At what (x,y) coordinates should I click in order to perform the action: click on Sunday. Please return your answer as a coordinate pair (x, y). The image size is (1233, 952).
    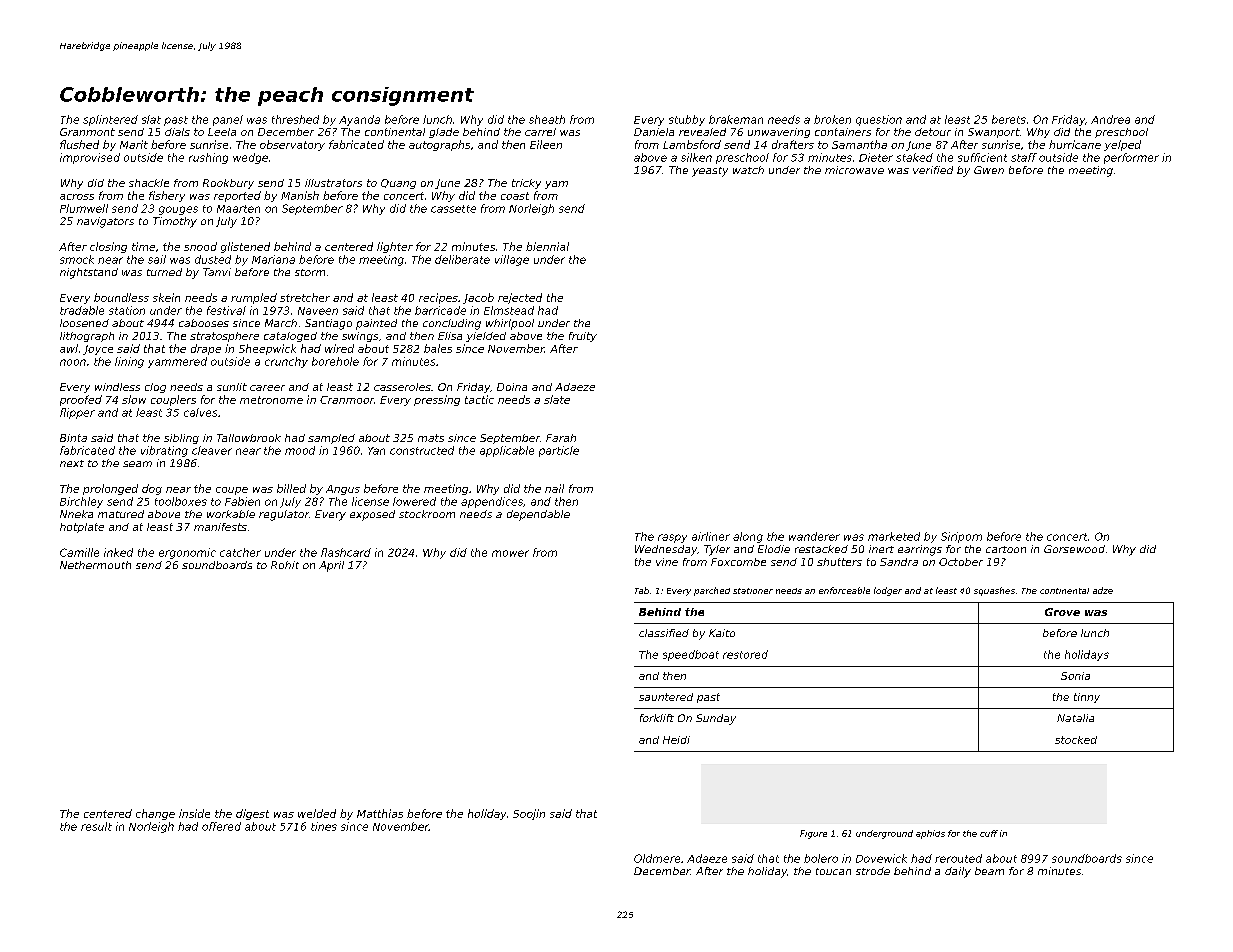
    Looking at the image, I should click on (716, 719).
